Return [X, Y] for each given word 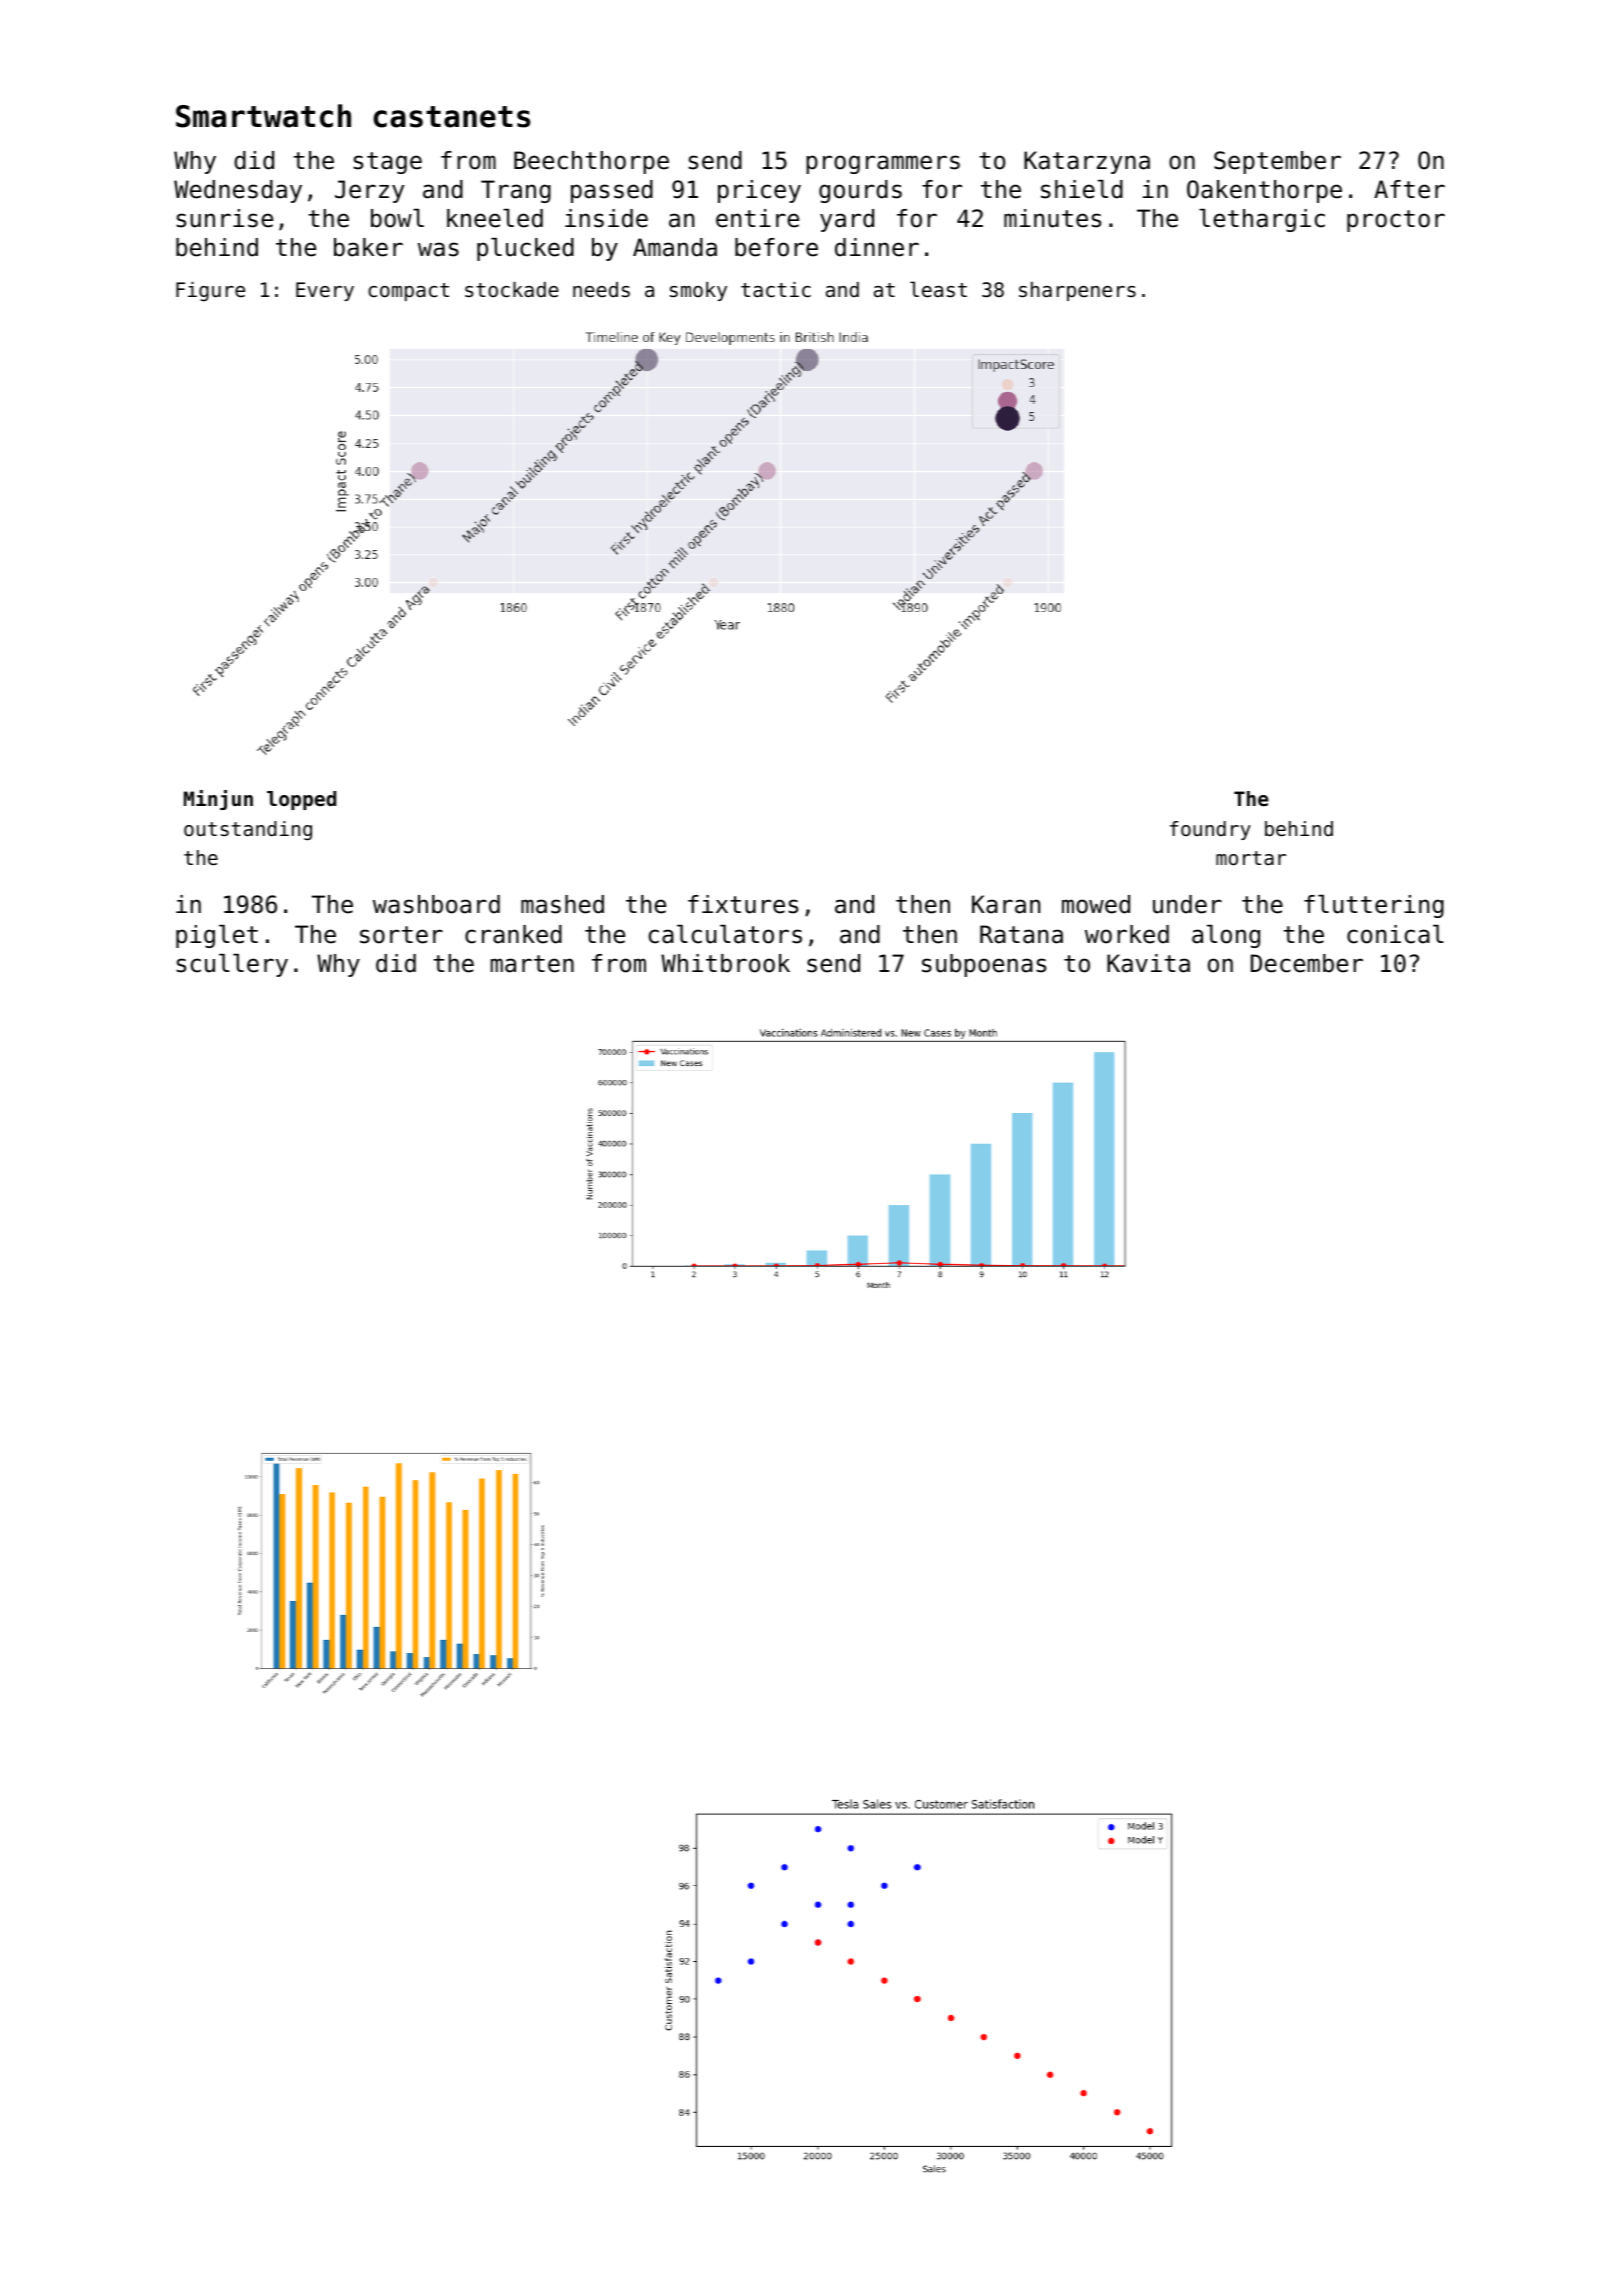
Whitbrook [725, 963]
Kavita [1148, 963]
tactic [776, 290]
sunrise [224, 218]
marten [532, 964]
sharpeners [1077, 291]
